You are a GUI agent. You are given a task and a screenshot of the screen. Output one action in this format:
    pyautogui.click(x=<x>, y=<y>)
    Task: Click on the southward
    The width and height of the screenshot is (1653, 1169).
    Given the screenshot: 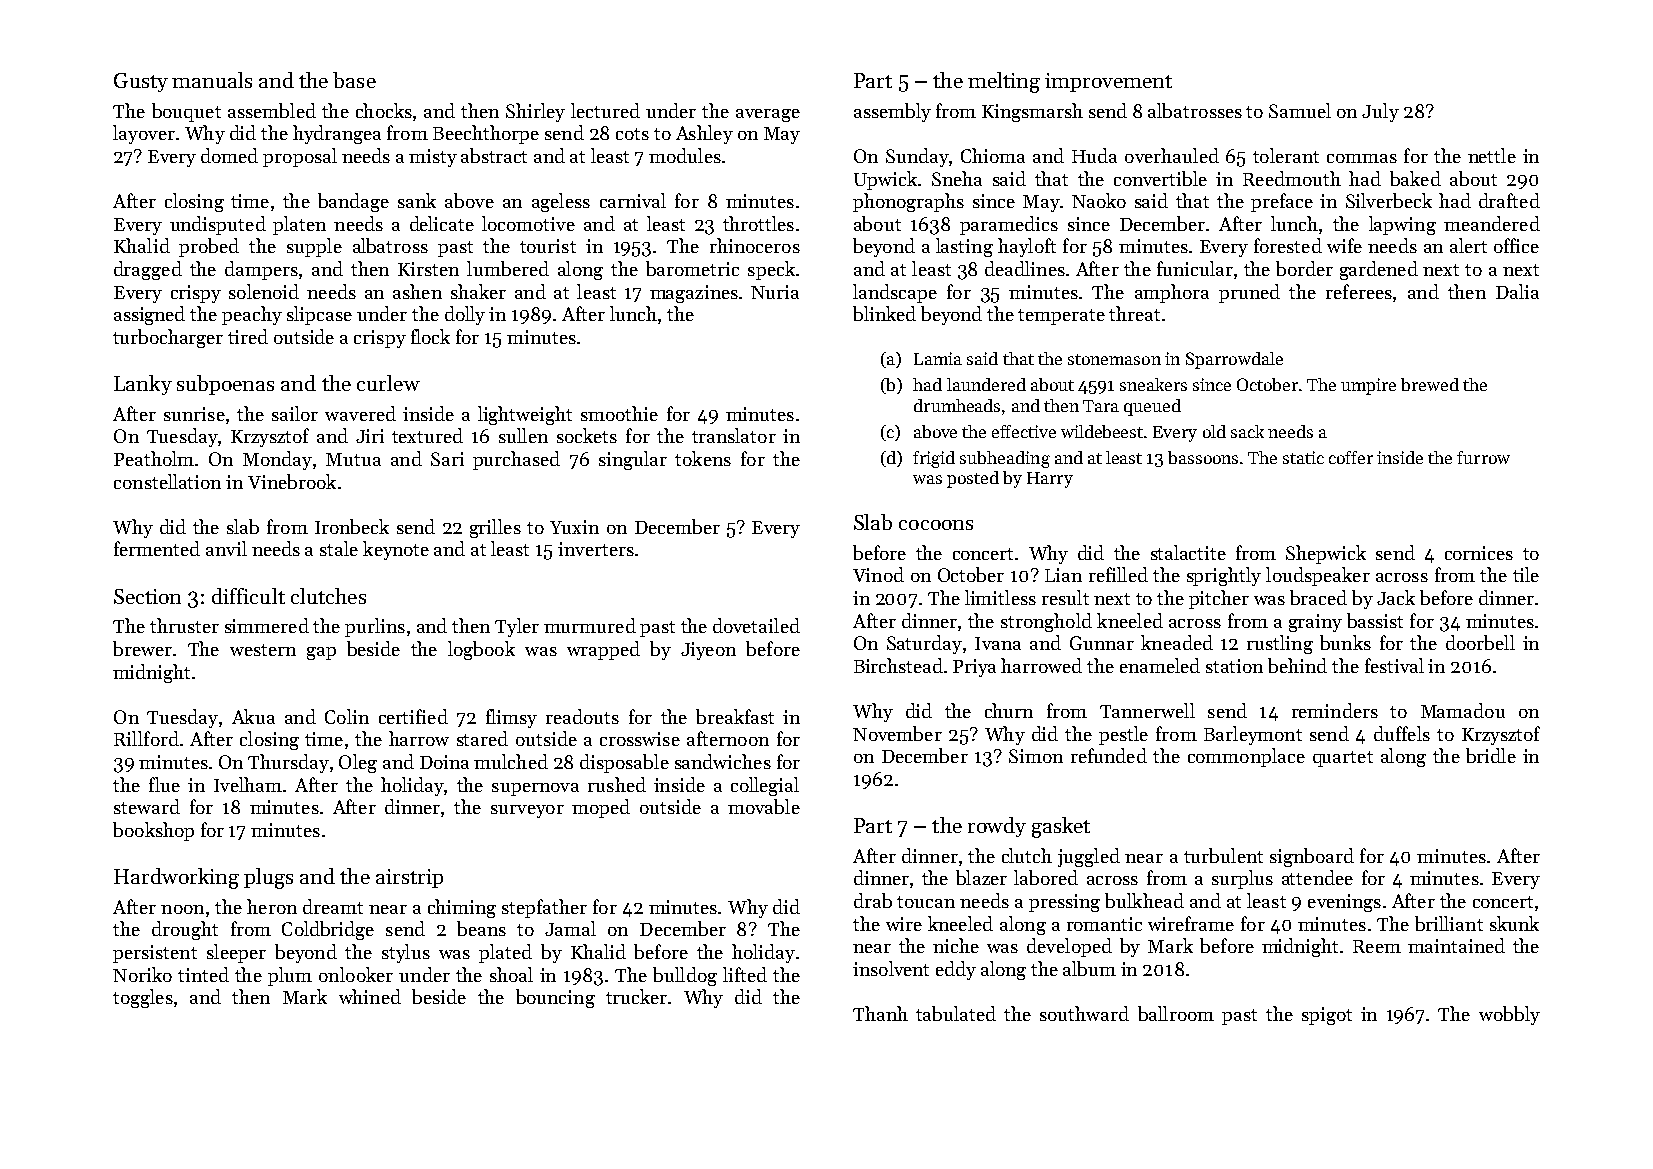 What is the action you would take?
    pyautogui.click(x=1084, y=1013)
